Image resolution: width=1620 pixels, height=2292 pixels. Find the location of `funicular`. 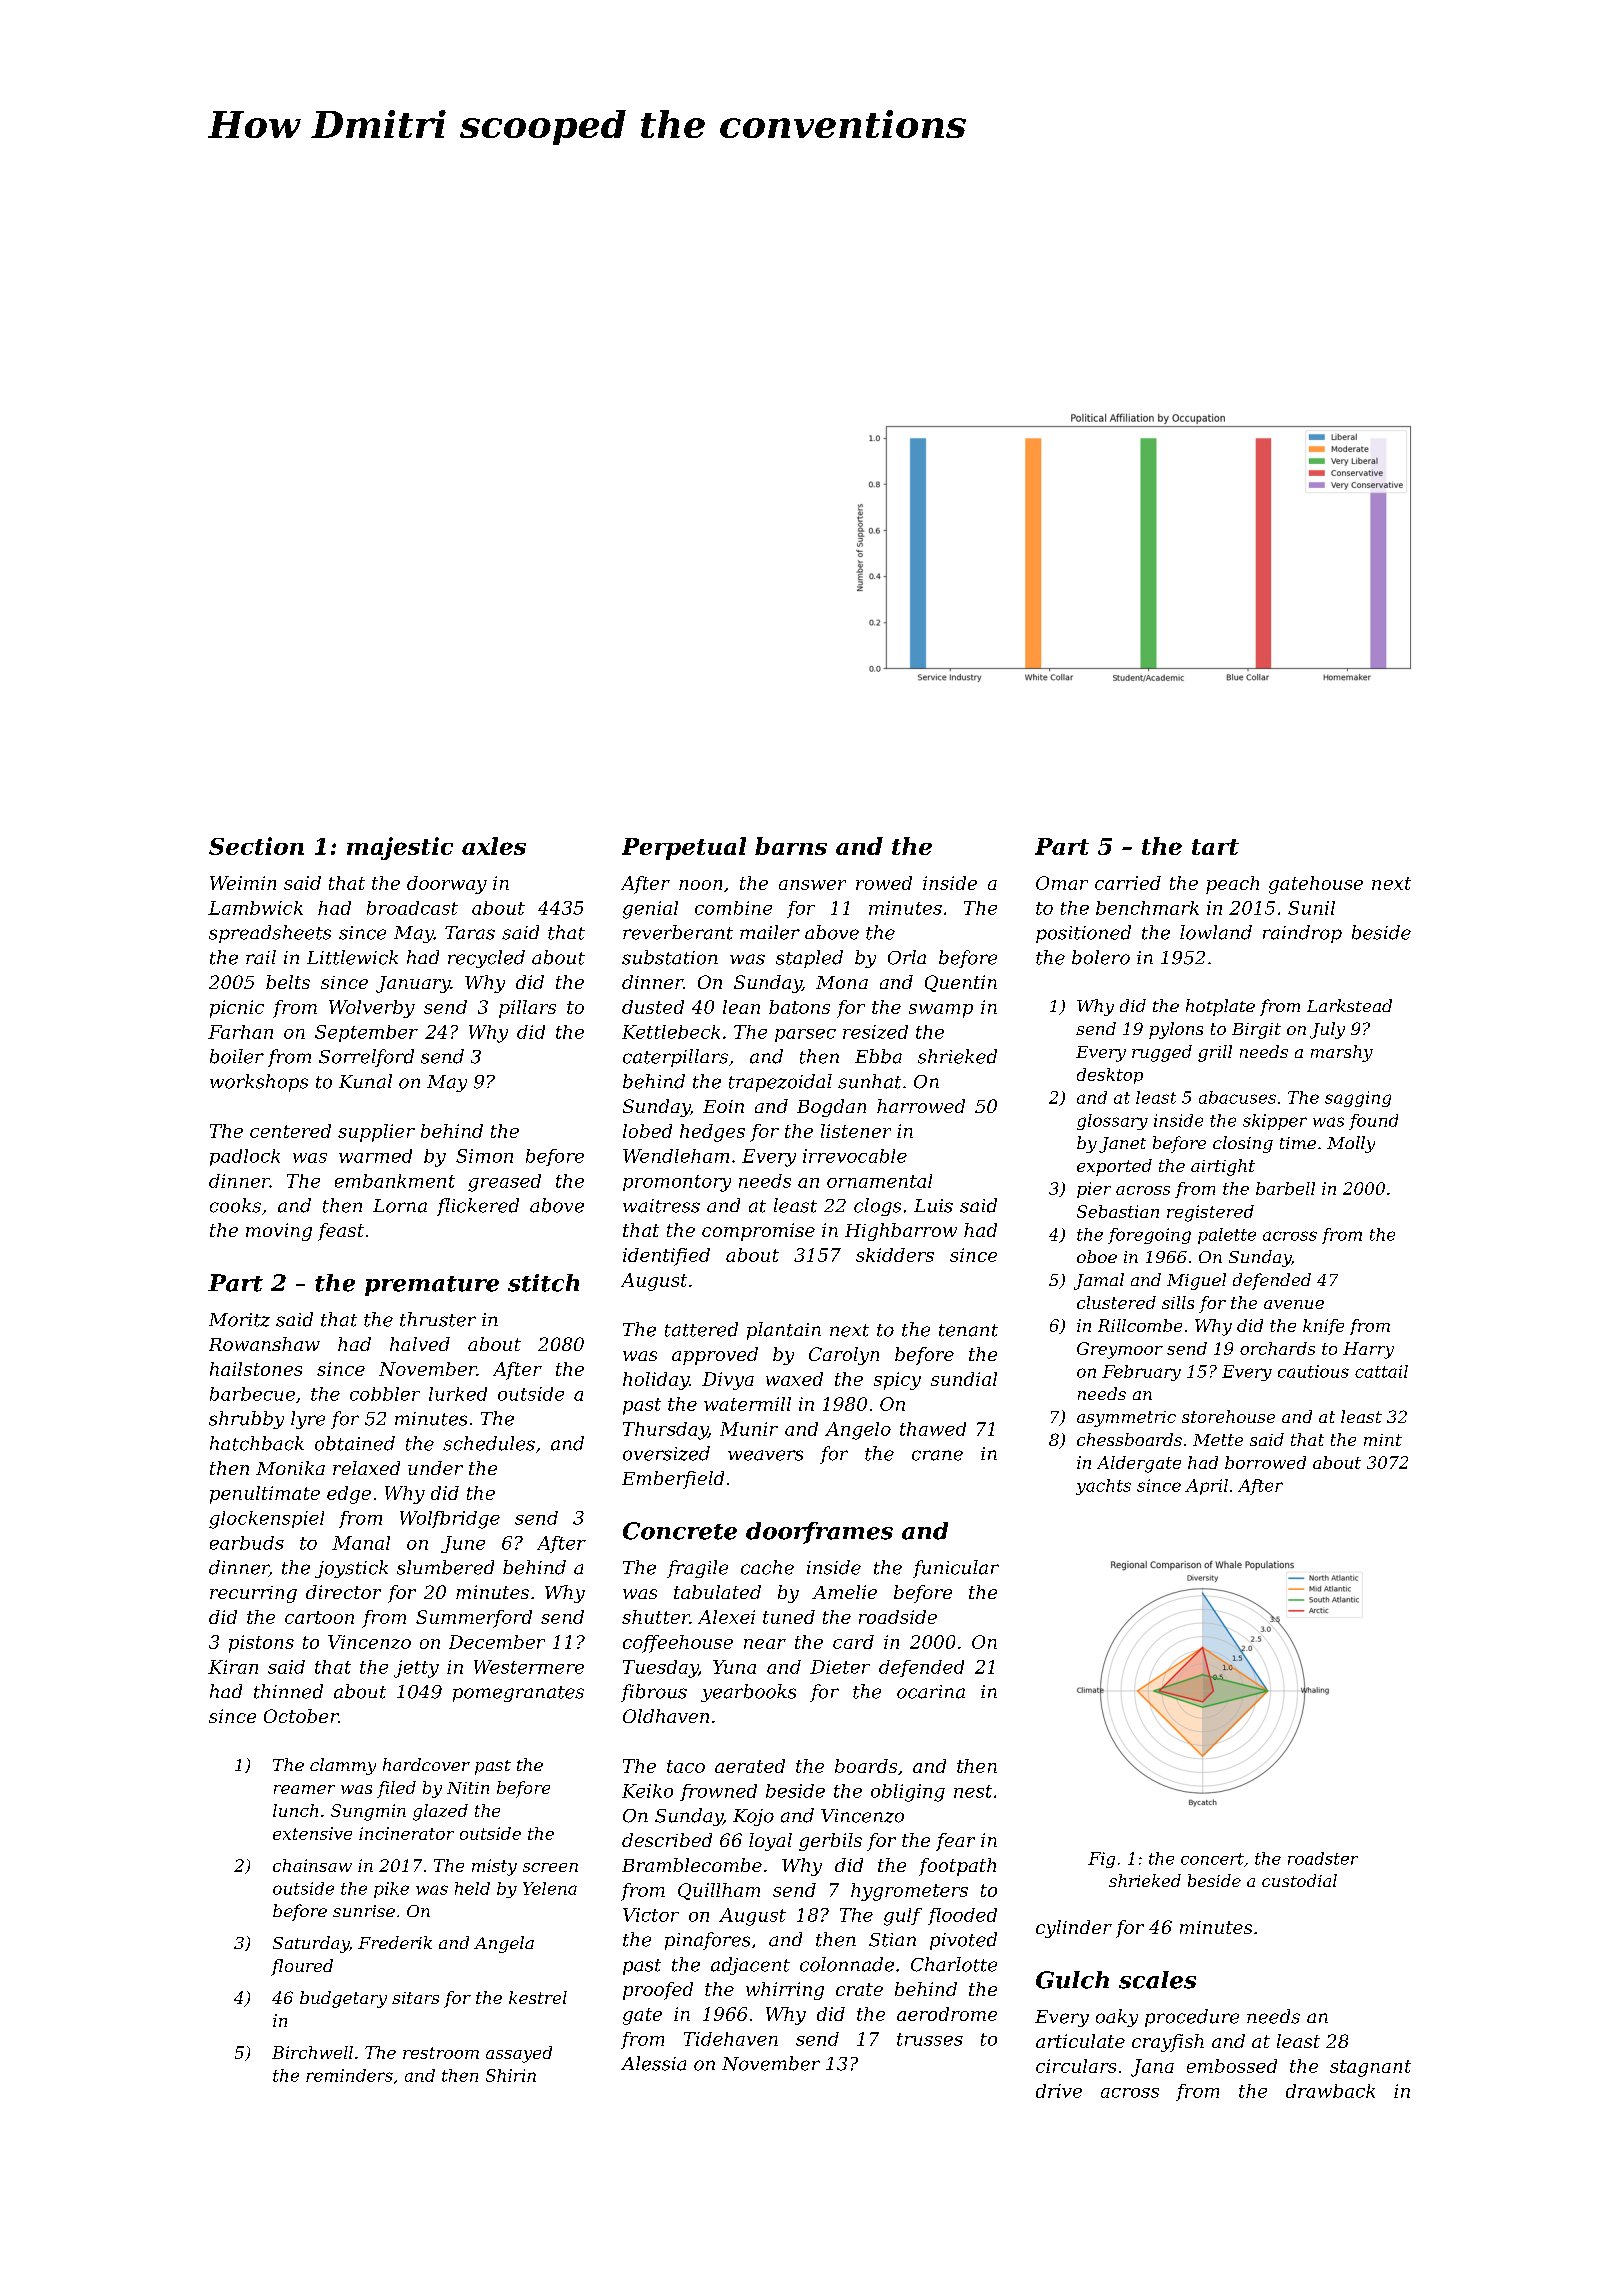

funicular is located at coordinates (956, 1569).
